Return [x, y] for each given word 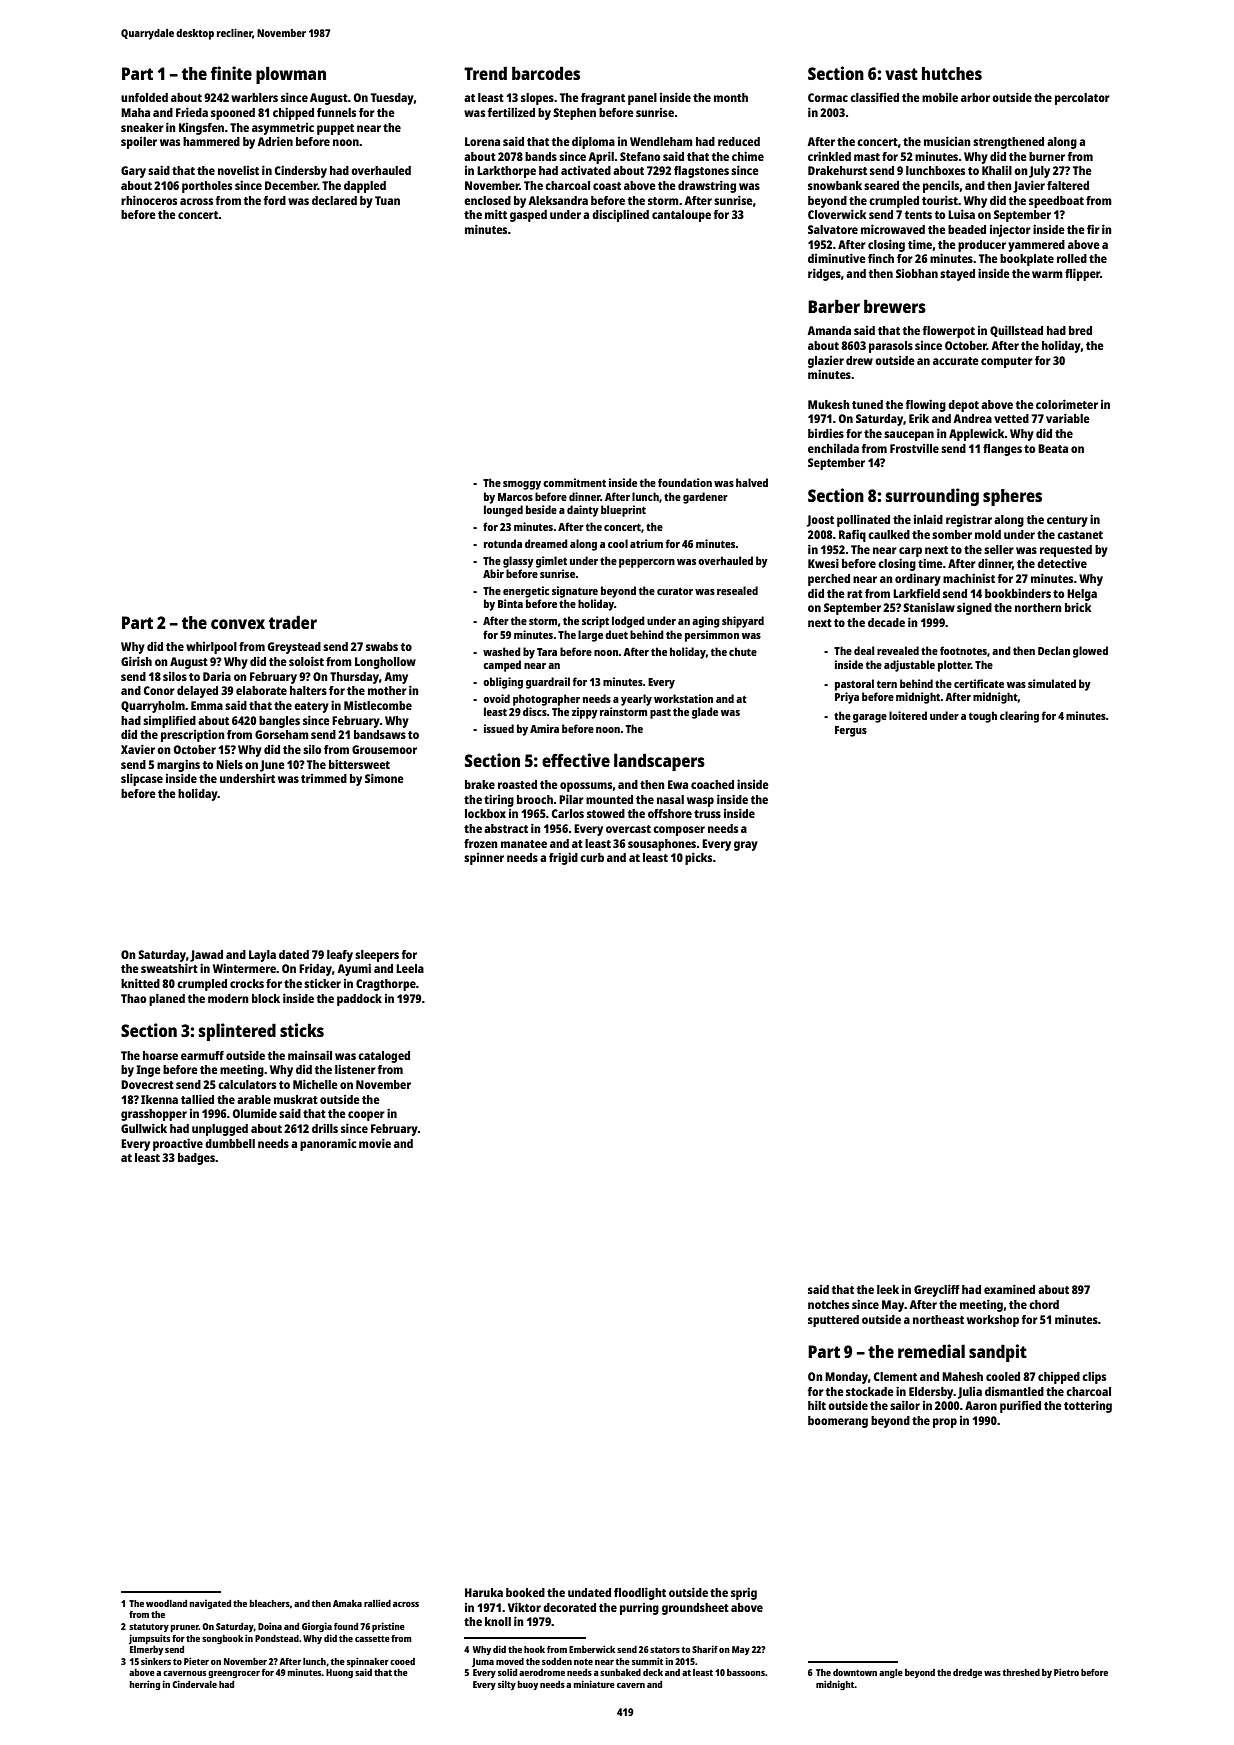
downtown [855, 1672]
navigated [210, 1604]
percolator [1082, 99]
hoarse [160, 1055]
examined [1009, 1289]
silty [507, 1685]
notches [828, 1304]
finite [231, 73]
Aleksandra [558, 200]
